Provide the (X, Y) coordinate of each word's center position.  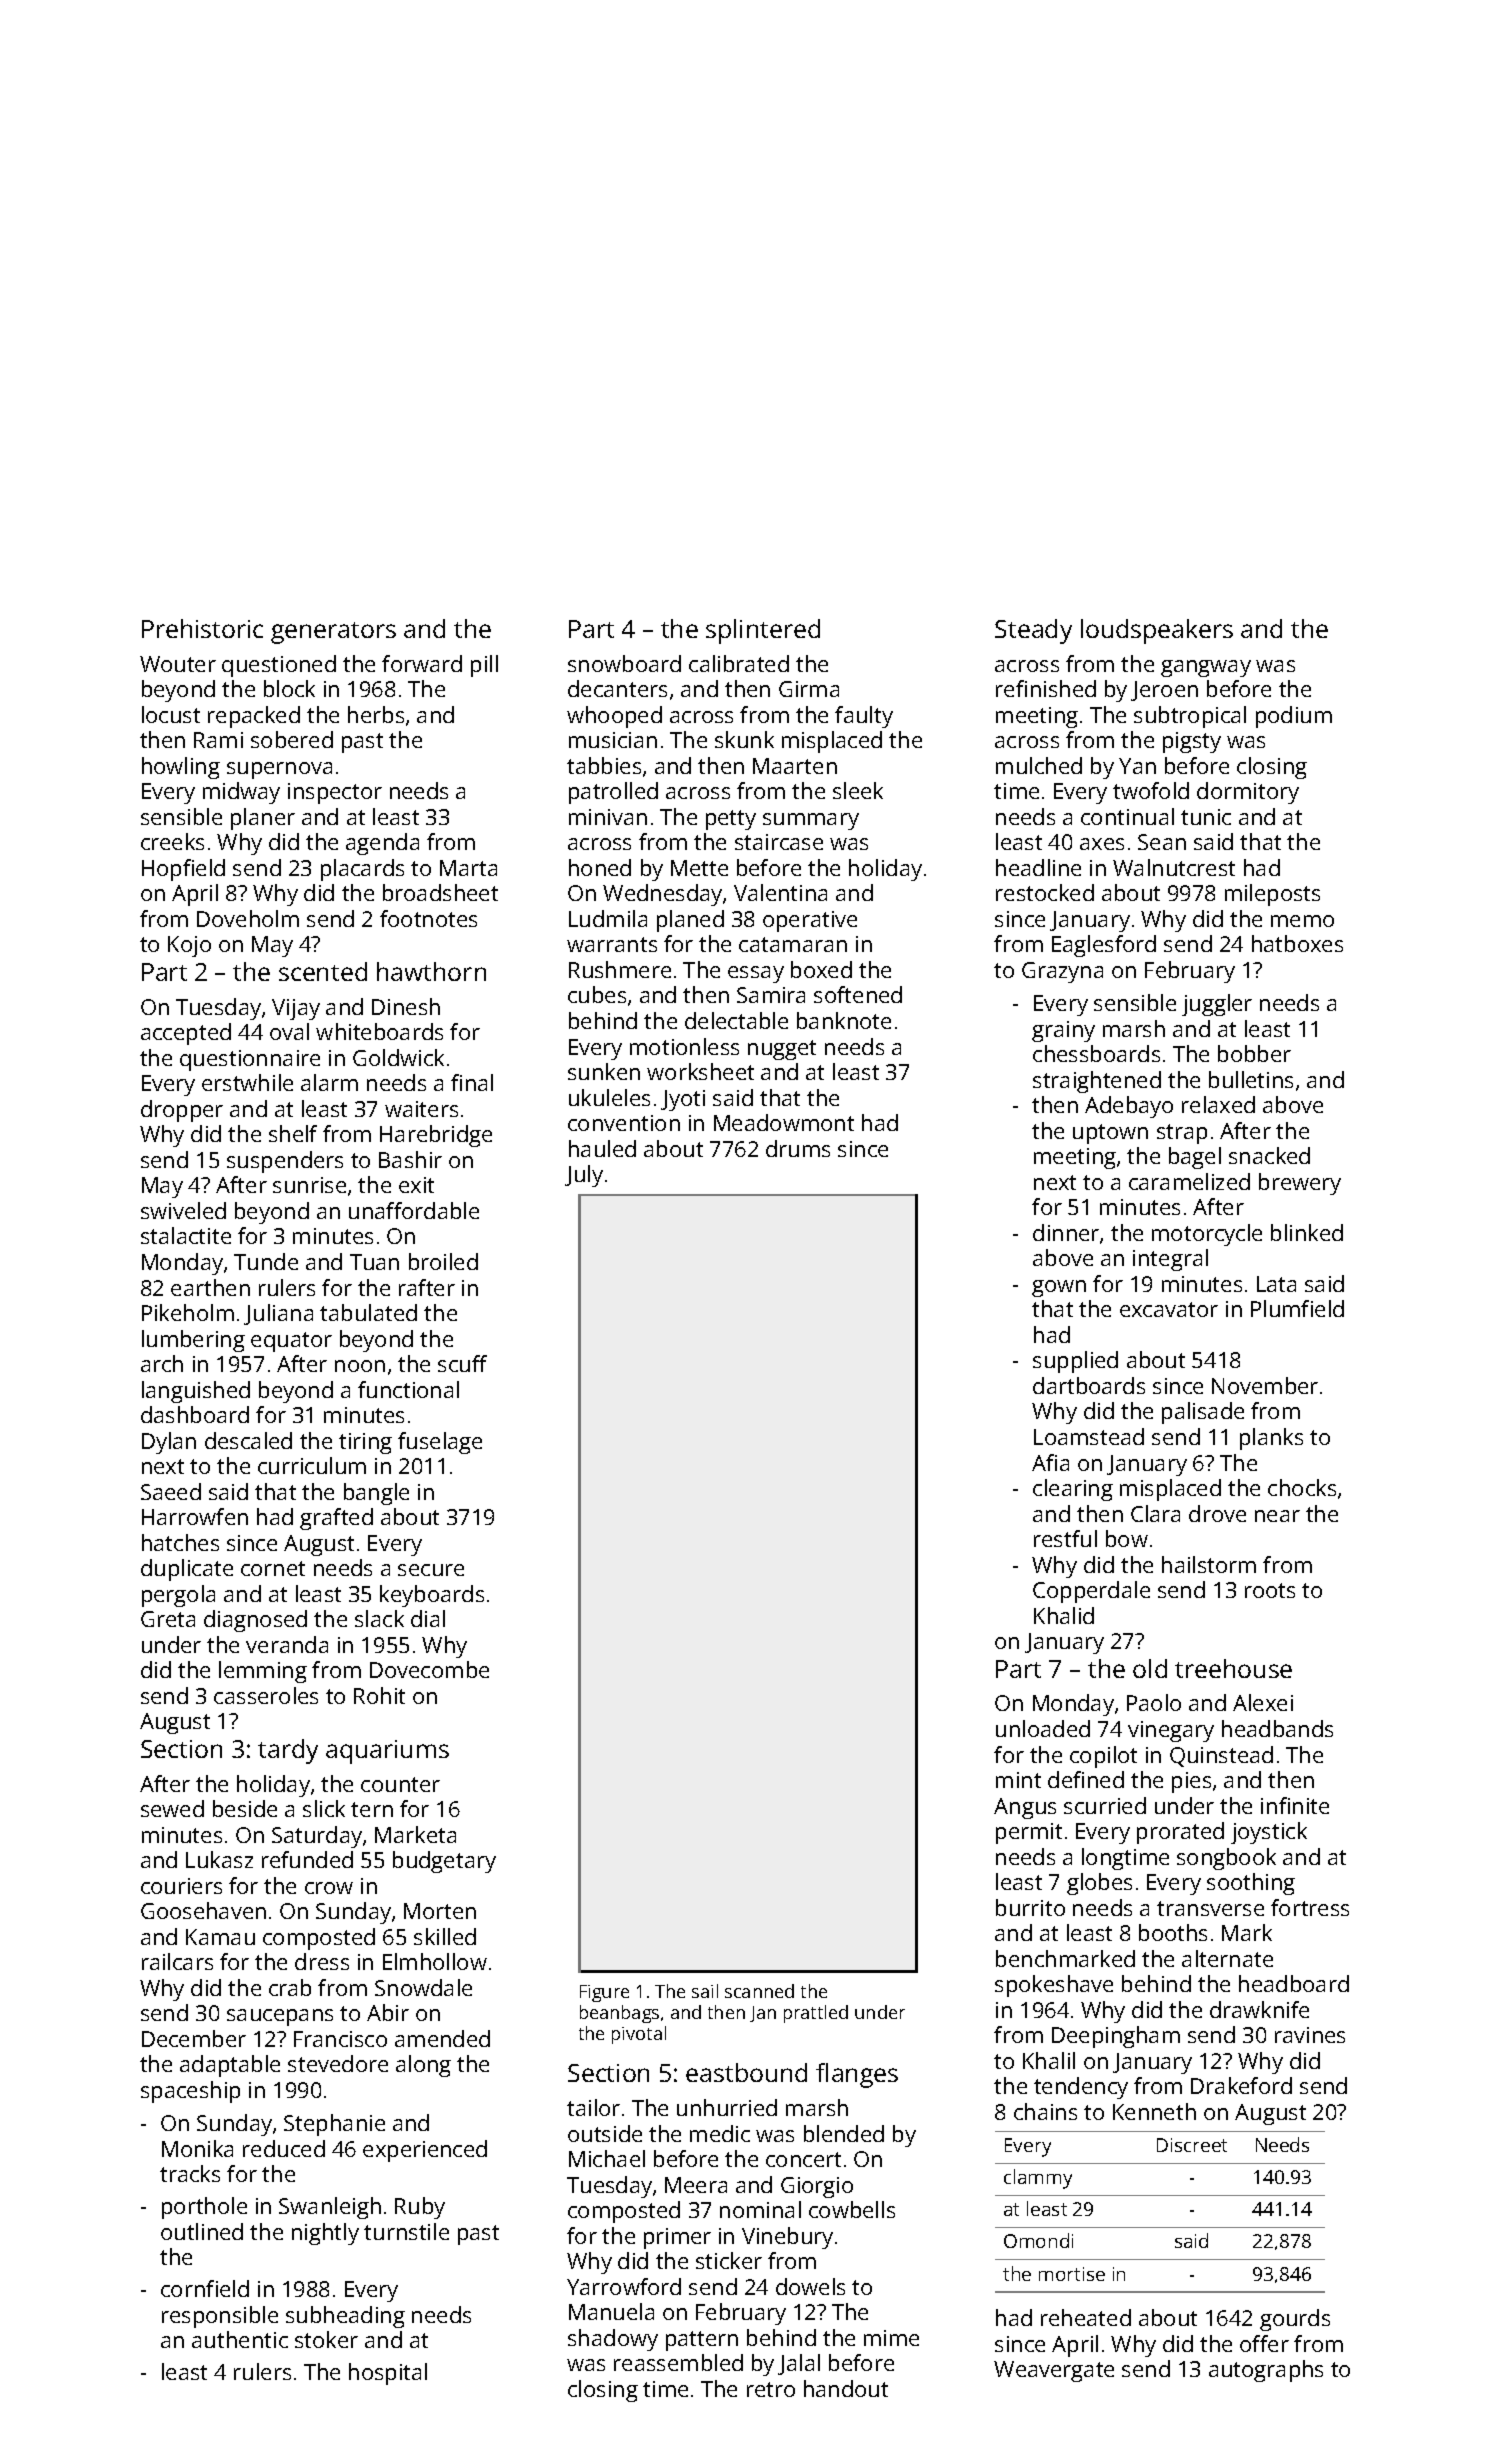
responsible (220, 2317)
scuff (462, 1363)
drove (1217, 1513)
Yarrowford (624, 2286)
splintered (763, 631)
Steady (1033, 631)
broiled (443, 1261)
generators (333, 633)
